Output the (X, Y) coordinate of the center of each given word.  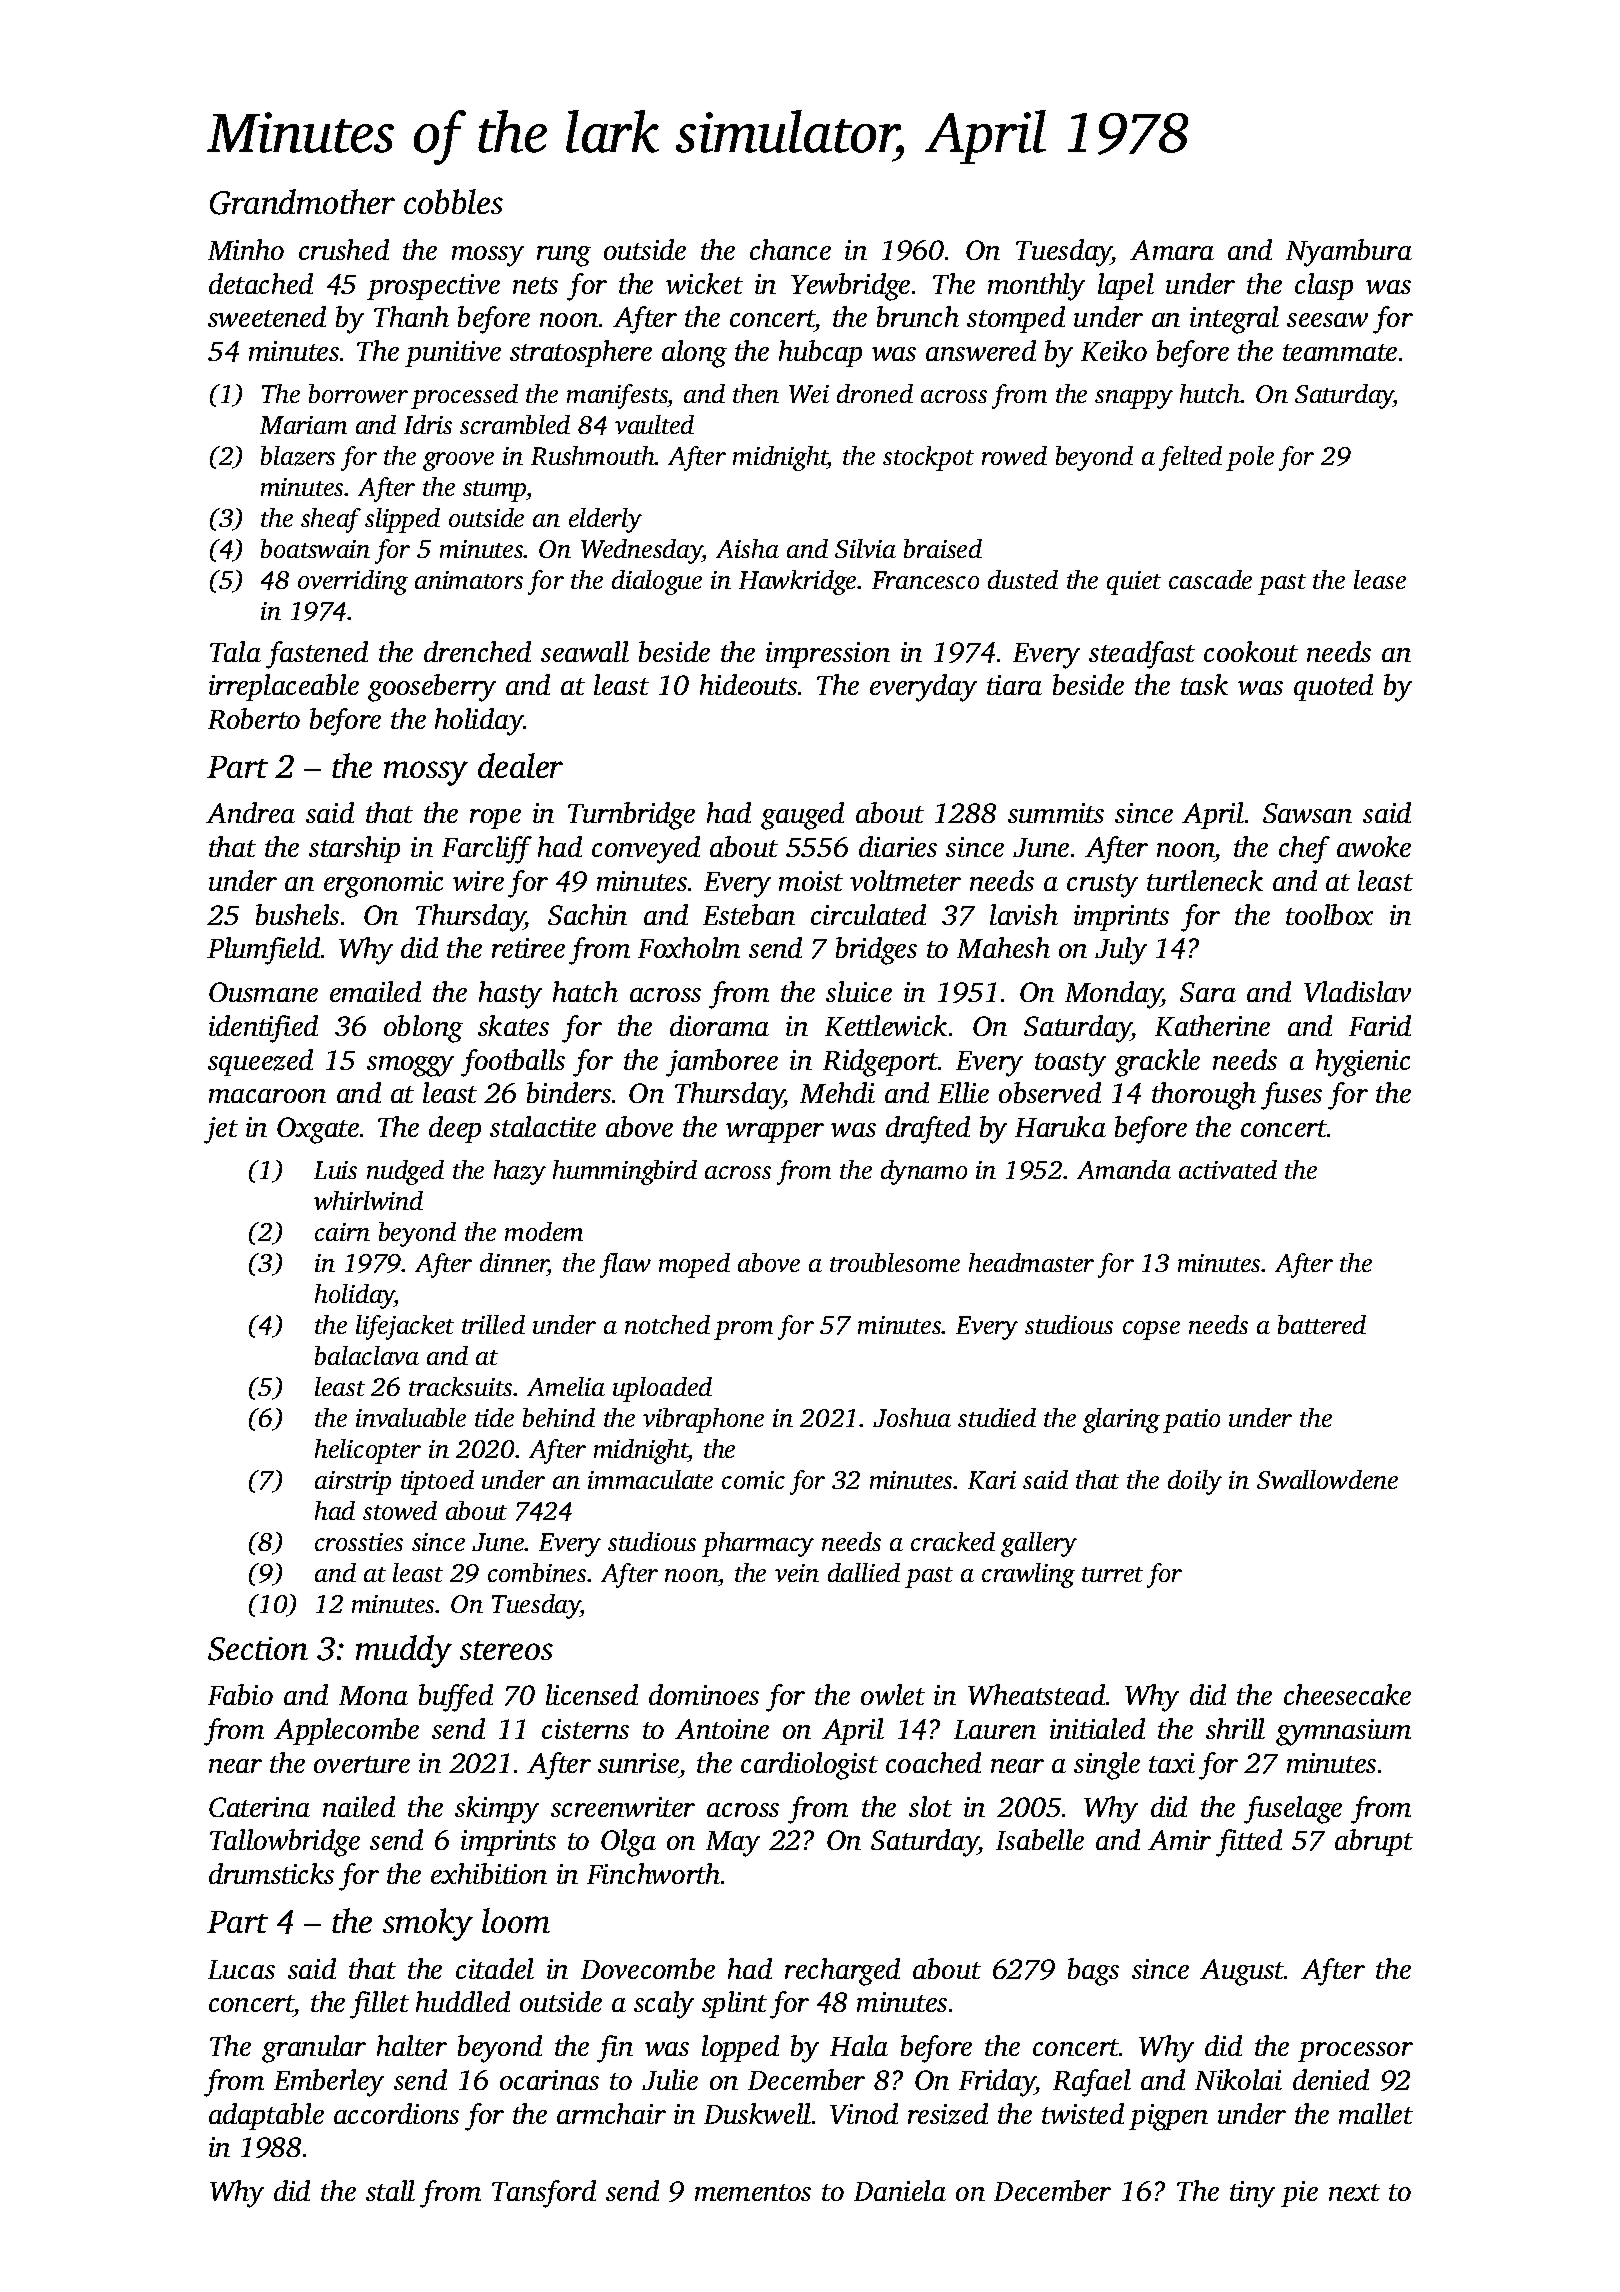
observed (1050, 1092)
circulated (868, 914)
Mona (373, 1695)
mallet (1376, 2113)
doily (1195, 1482)
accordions (396, 2113)
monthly (1036, 287)
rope (495, 819)
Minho (246, 249)
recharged (842, 1972)
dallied (864, 1572)
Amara (1172, 250)
